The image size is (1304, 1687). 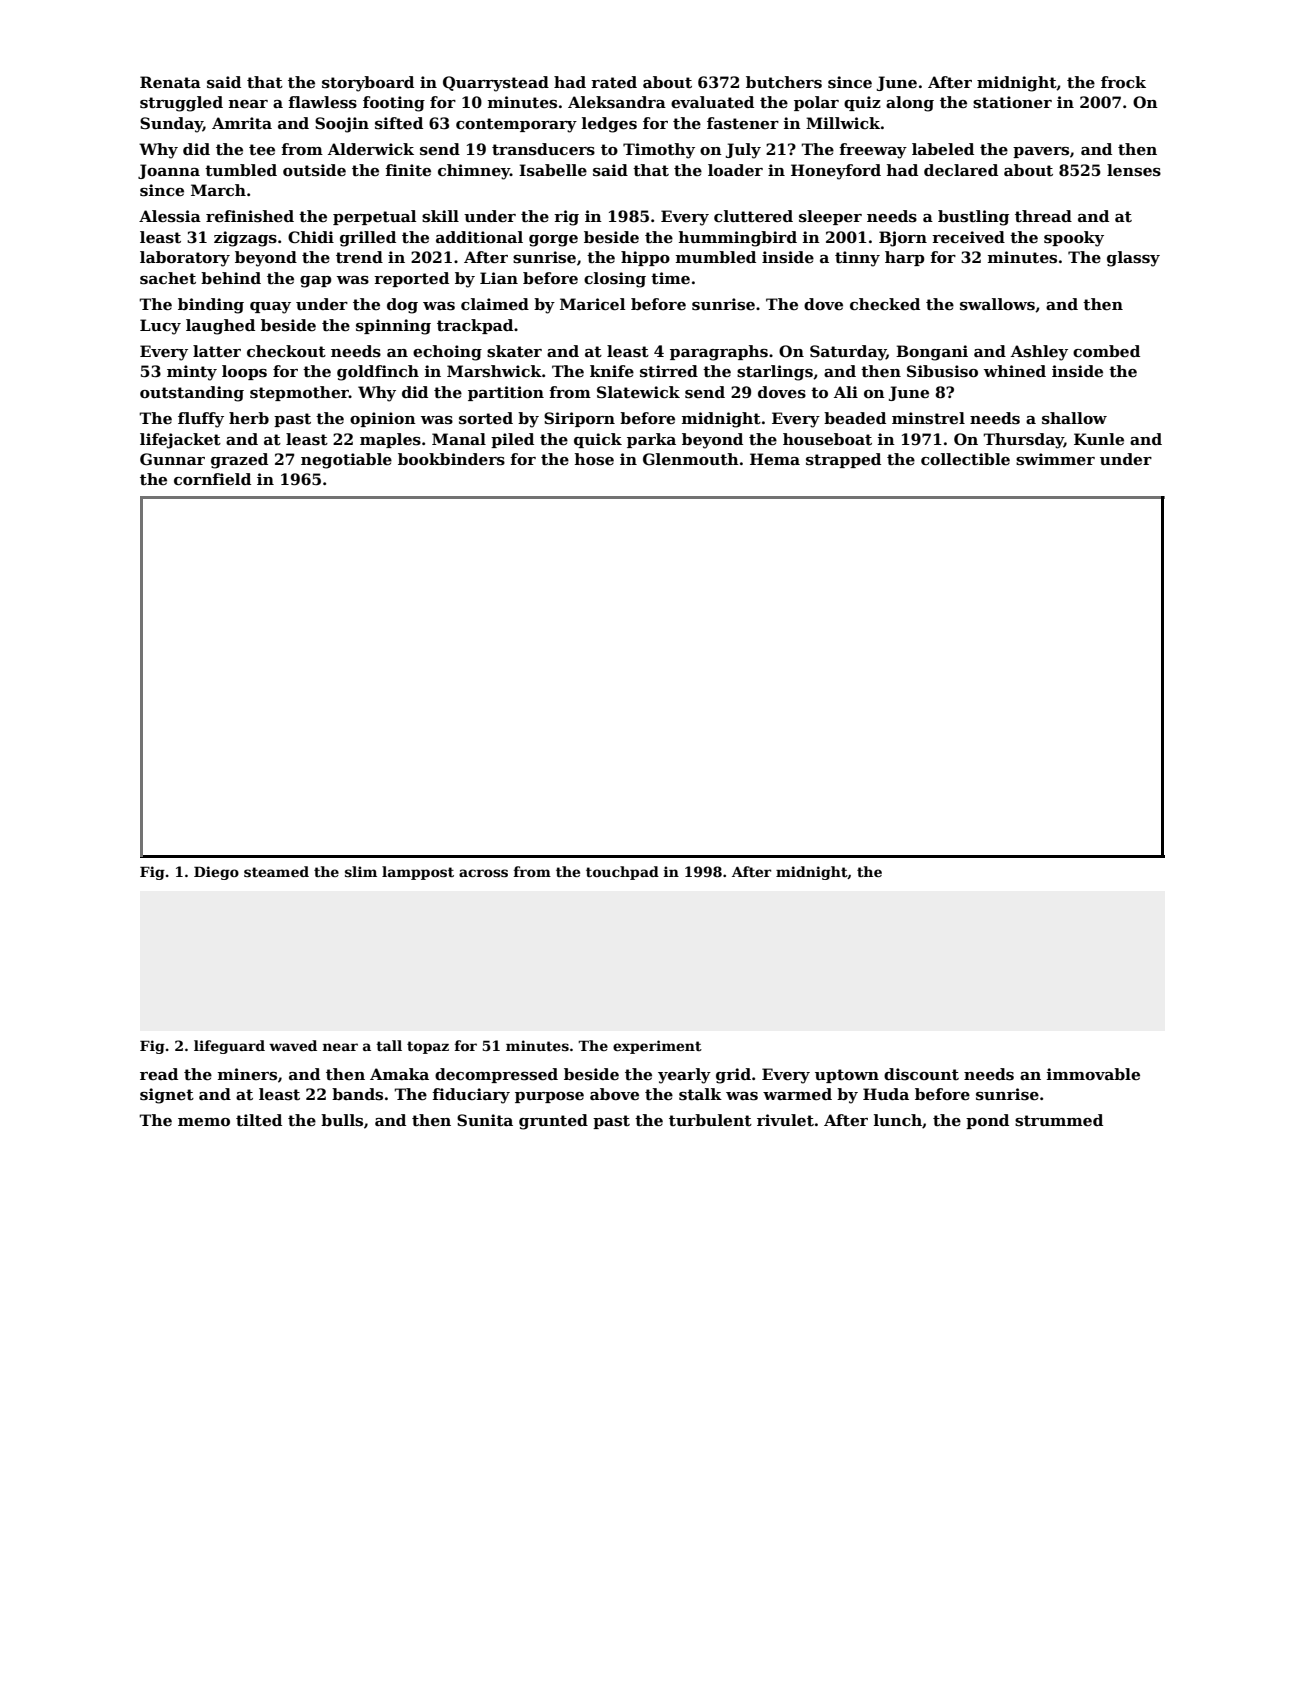 What do you see at coordinates (594, 459) in the screenshot?
I see `hose` at bounding box center [594, 459].
